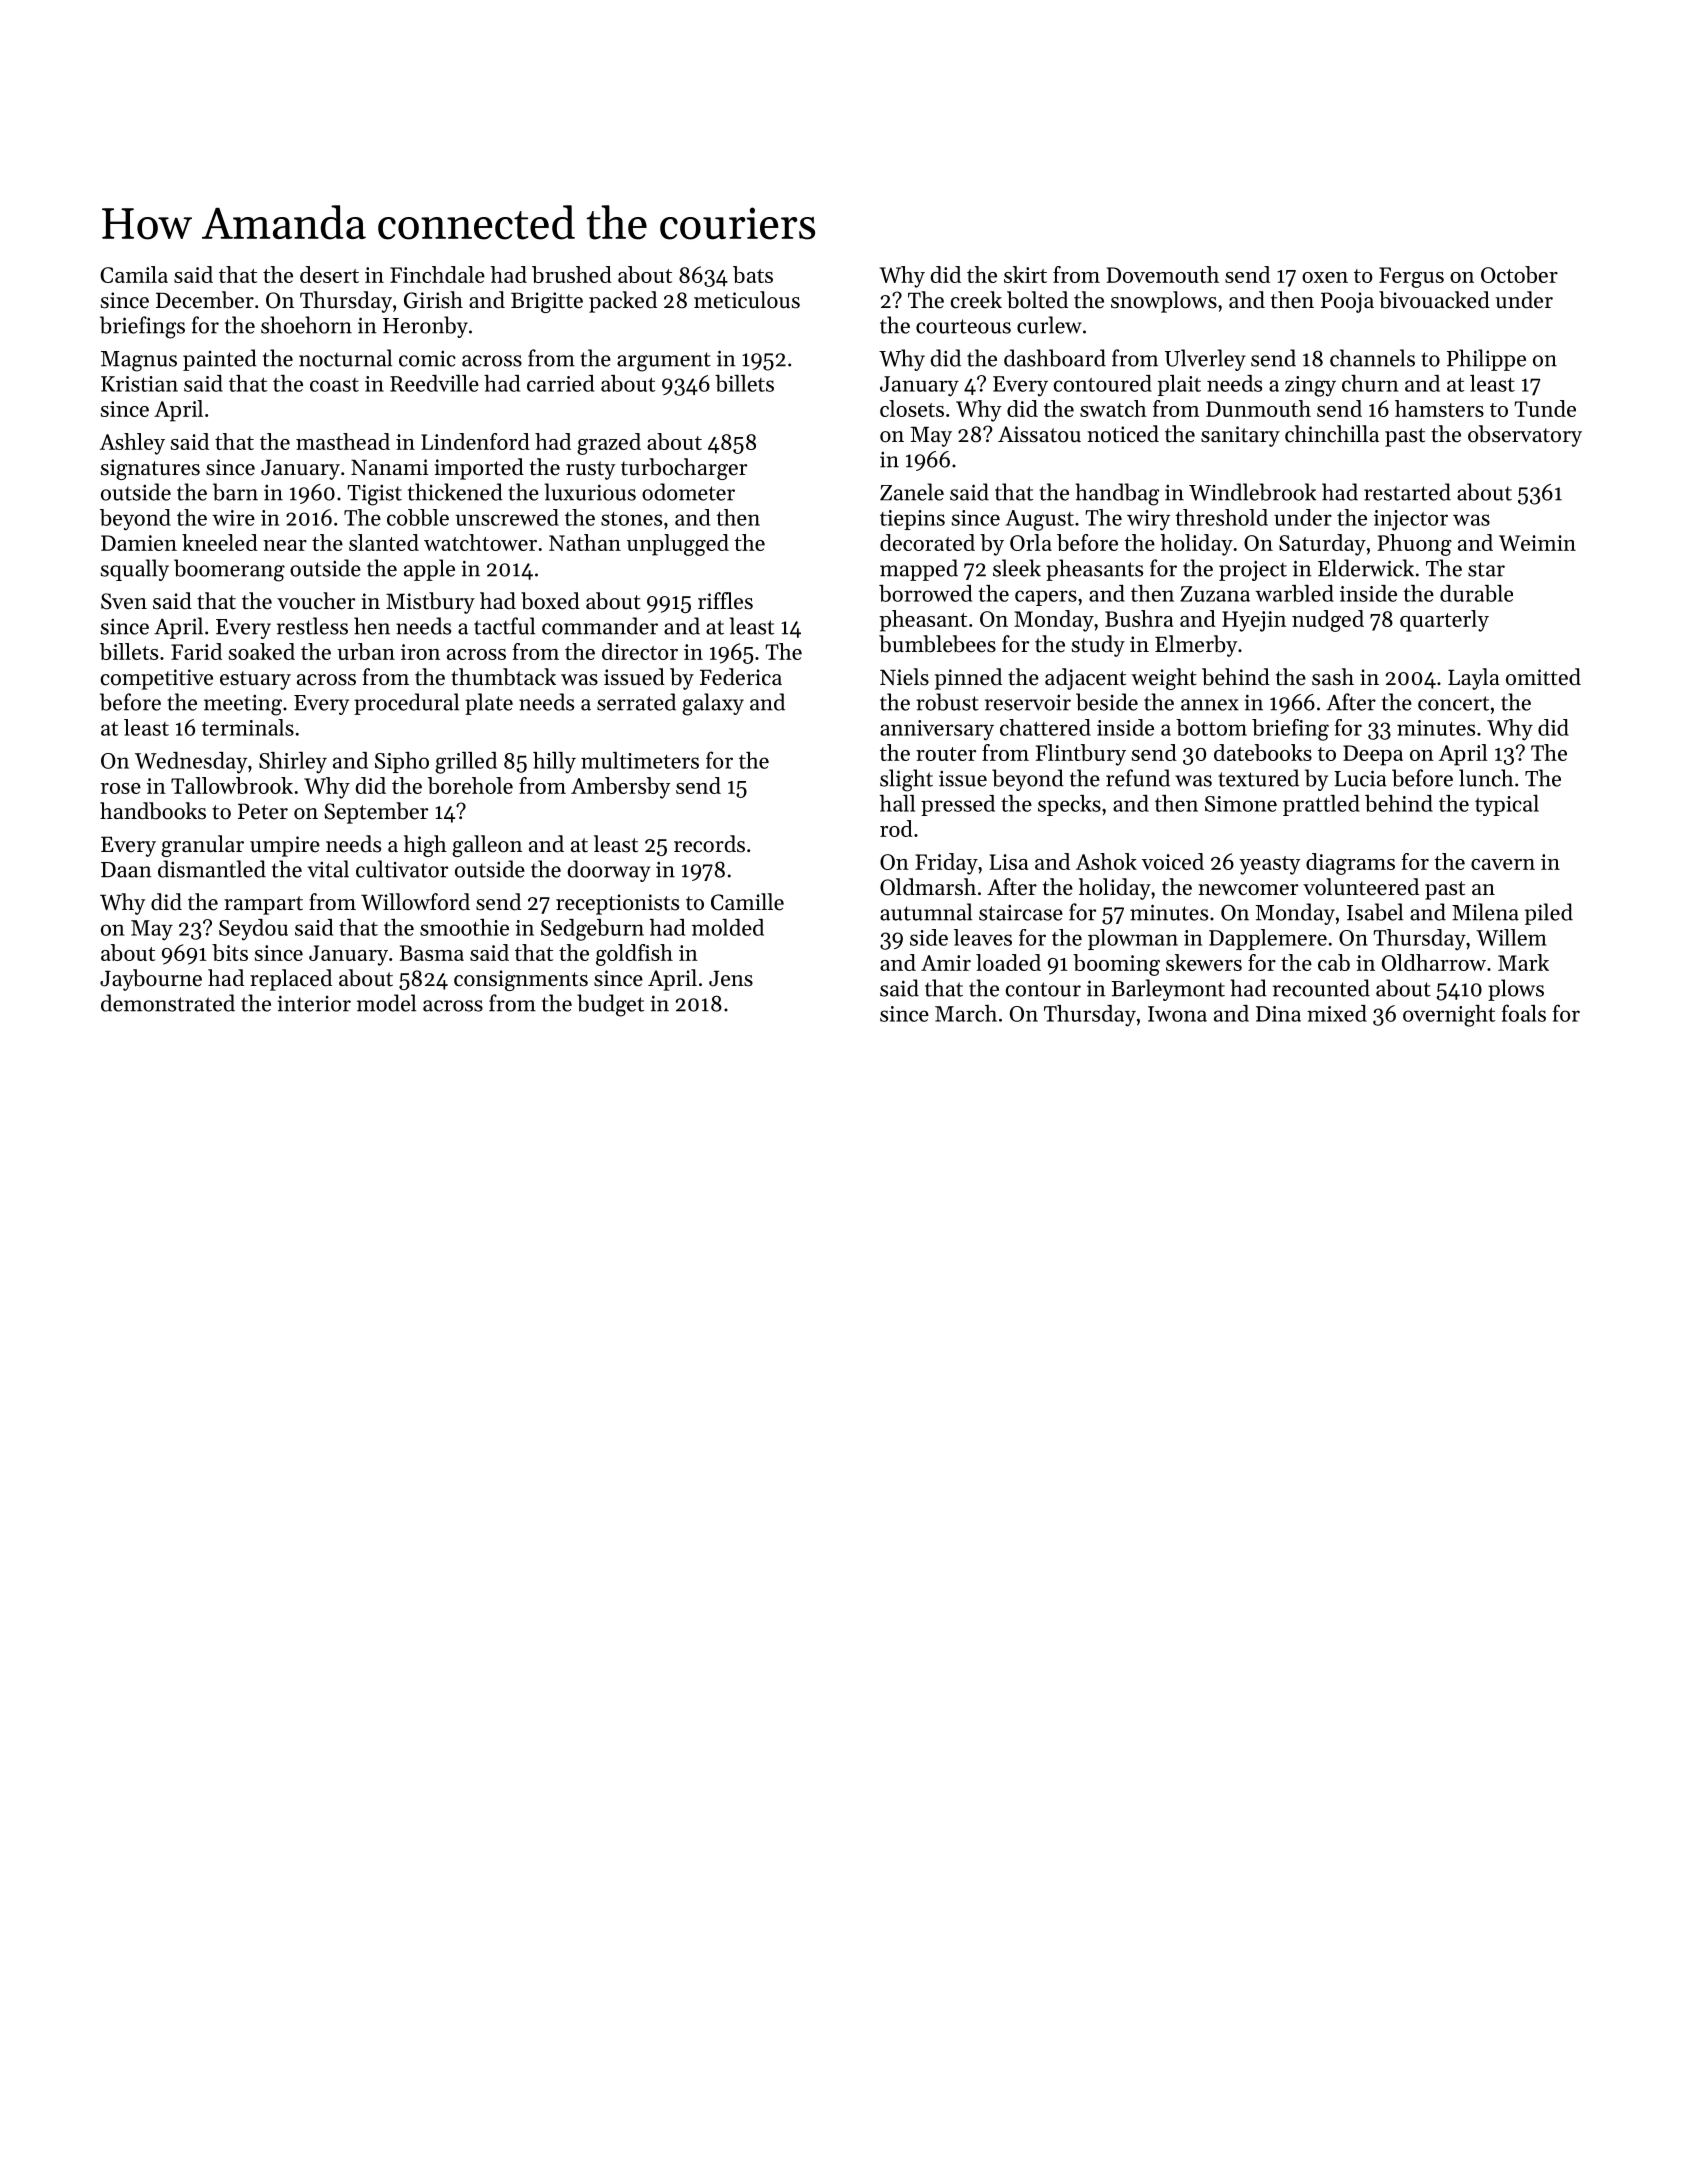 Image resolution: width=1683 pixels, height=2178 pixels. Describe the element at coordinates (966, 1013) in the screenshot. I see `March` at that location.
